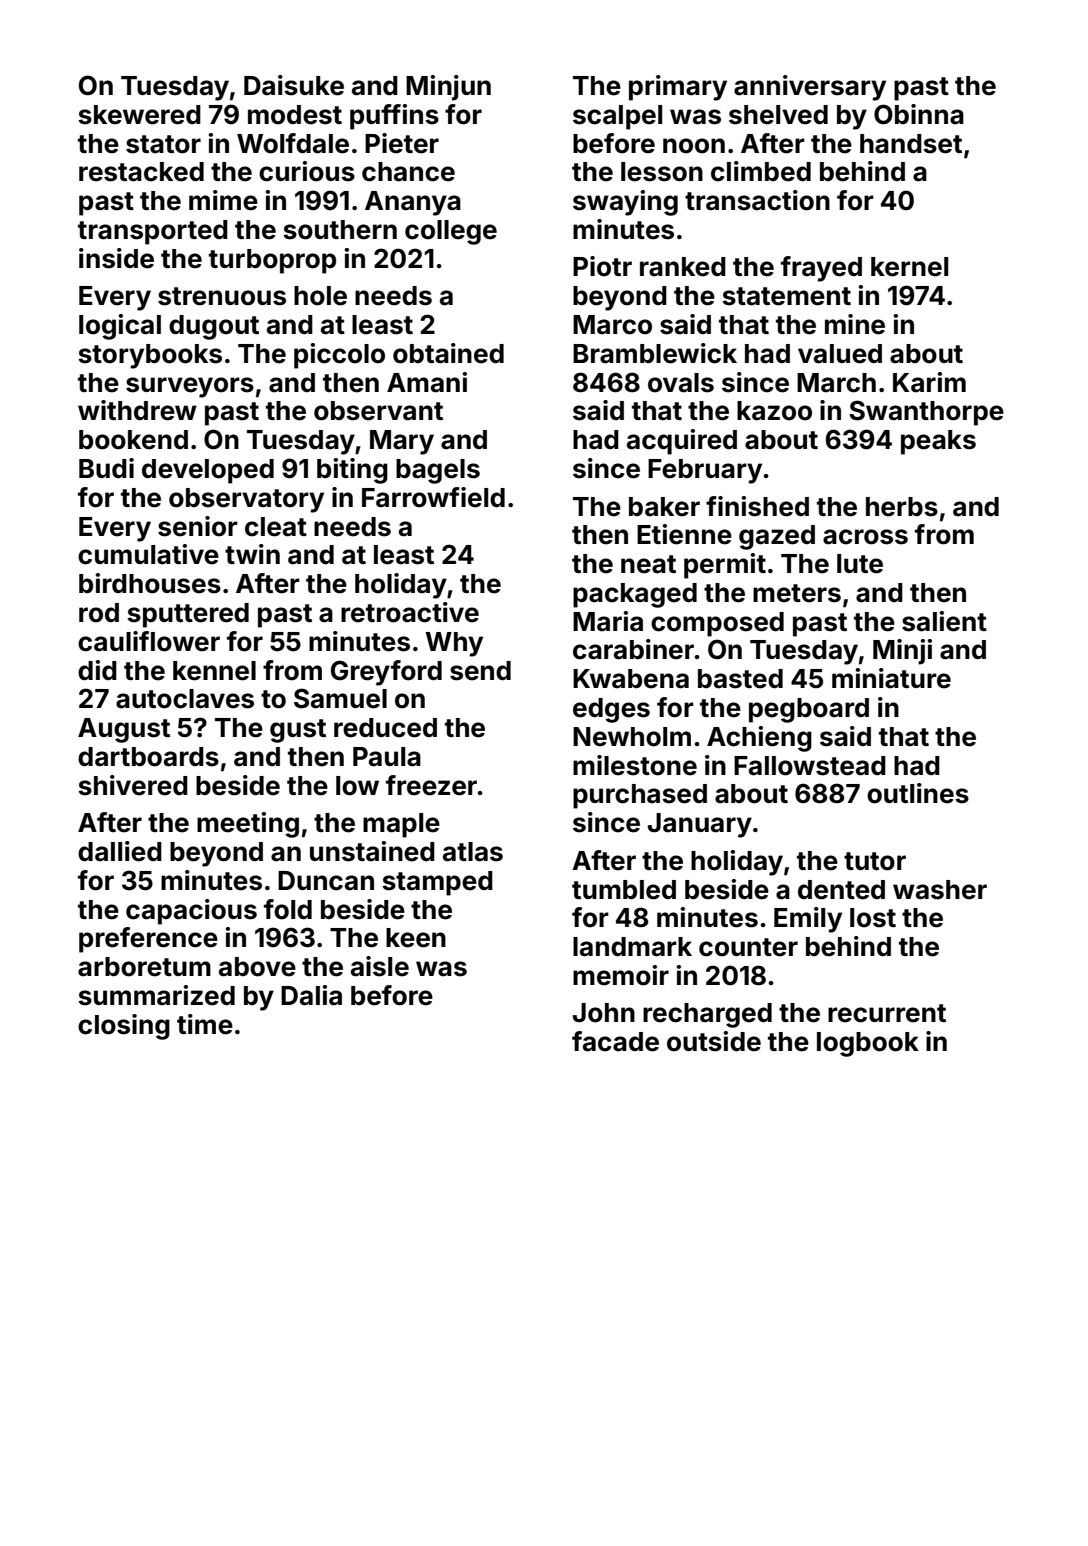 Image resolution: width=1088 pixels, height=1546 pixels. Describe the element at coordinates (797, 593) in the screenshot. I see `meters` at that location.
